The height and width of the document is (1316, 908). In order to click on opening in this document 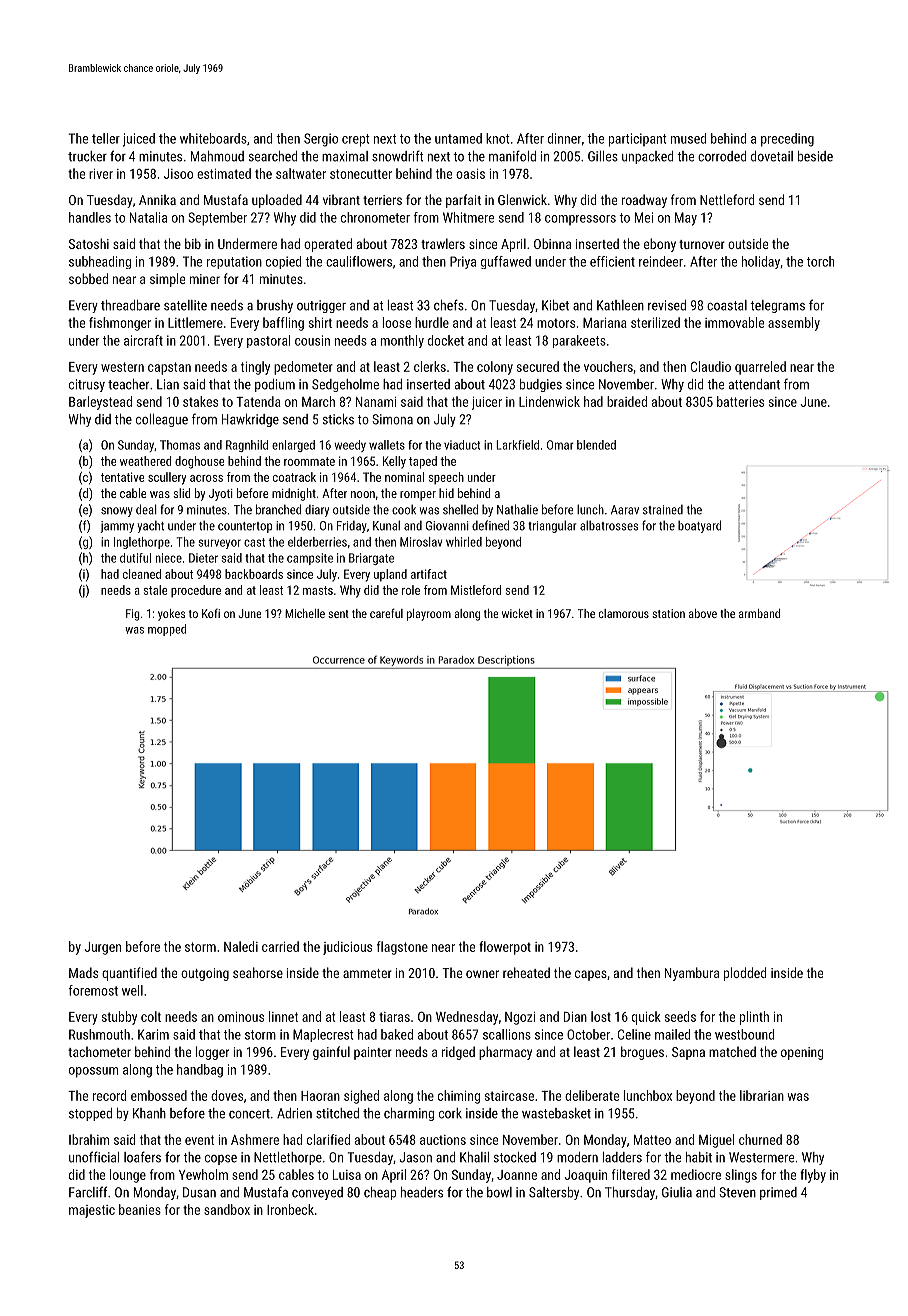, I will do `click(802, 1053)`.
